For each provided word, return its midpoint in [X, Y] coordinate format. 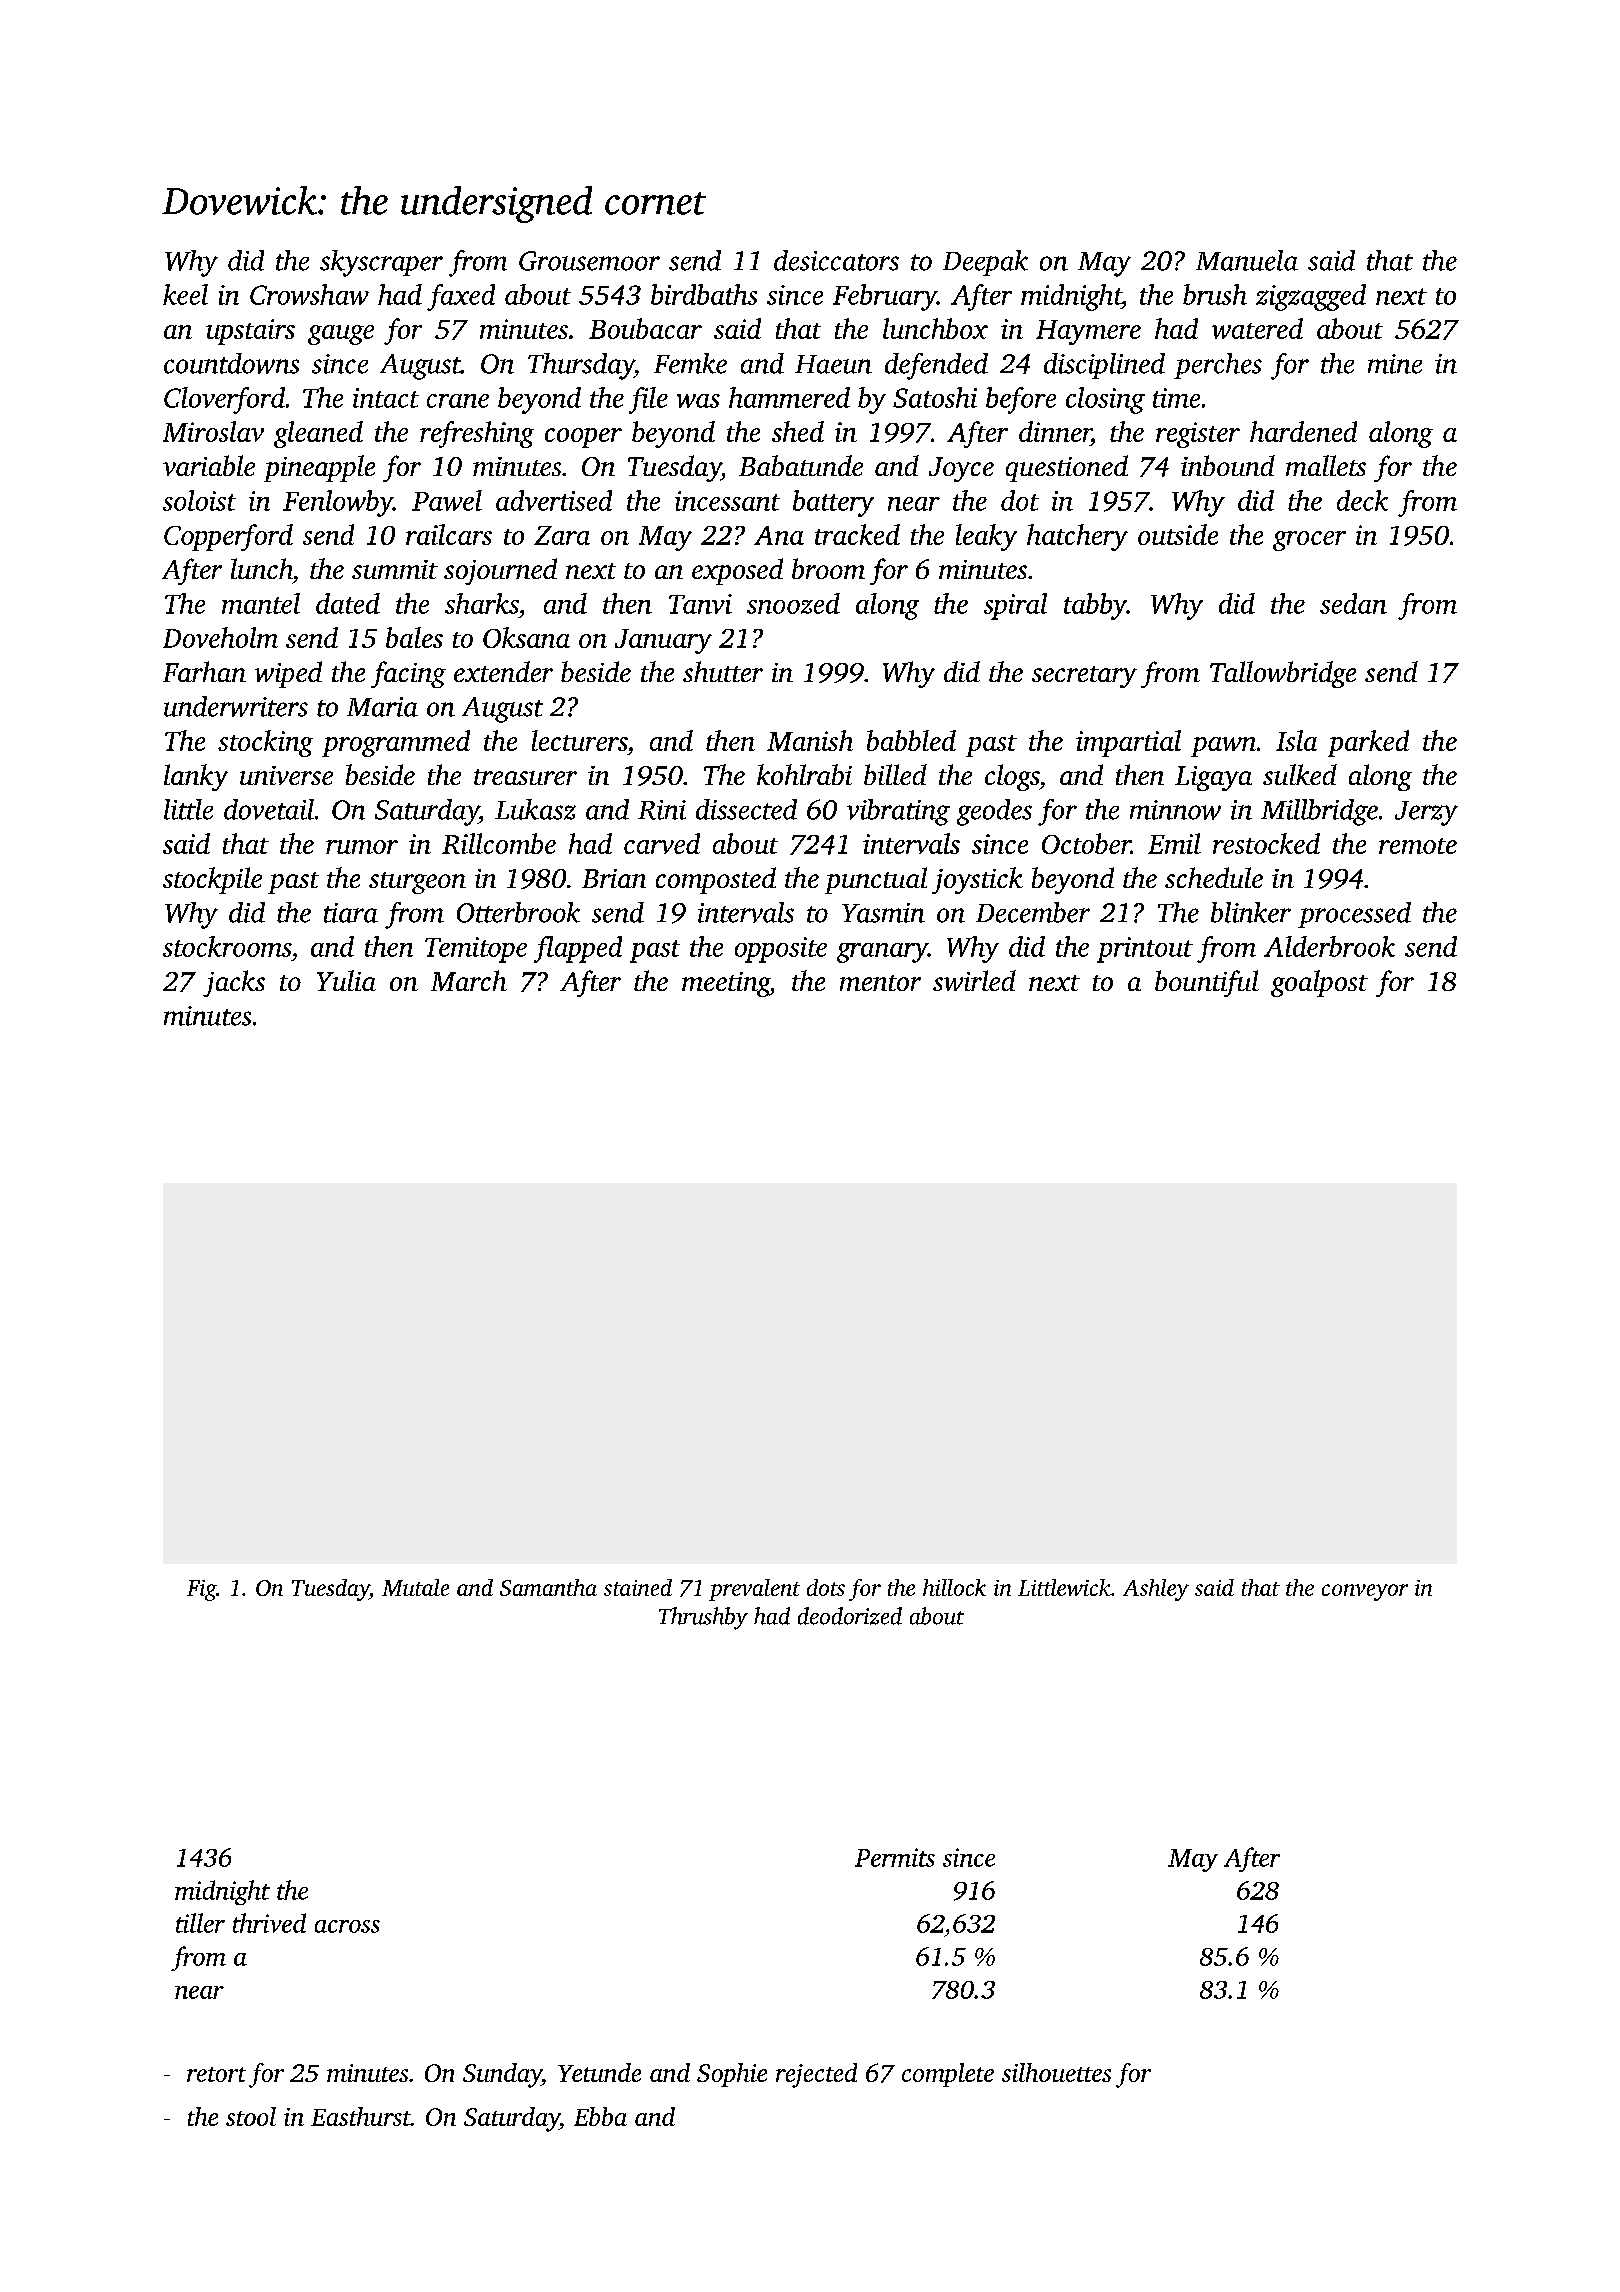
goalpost [1319, 983]
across [347, 1926]
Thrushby [703, 1618]
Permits [895, 1857]
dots [826, 1587]
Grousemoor [589, 261]
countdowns [231, 363]
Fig [201, 1590]
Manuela [1247, 260]
